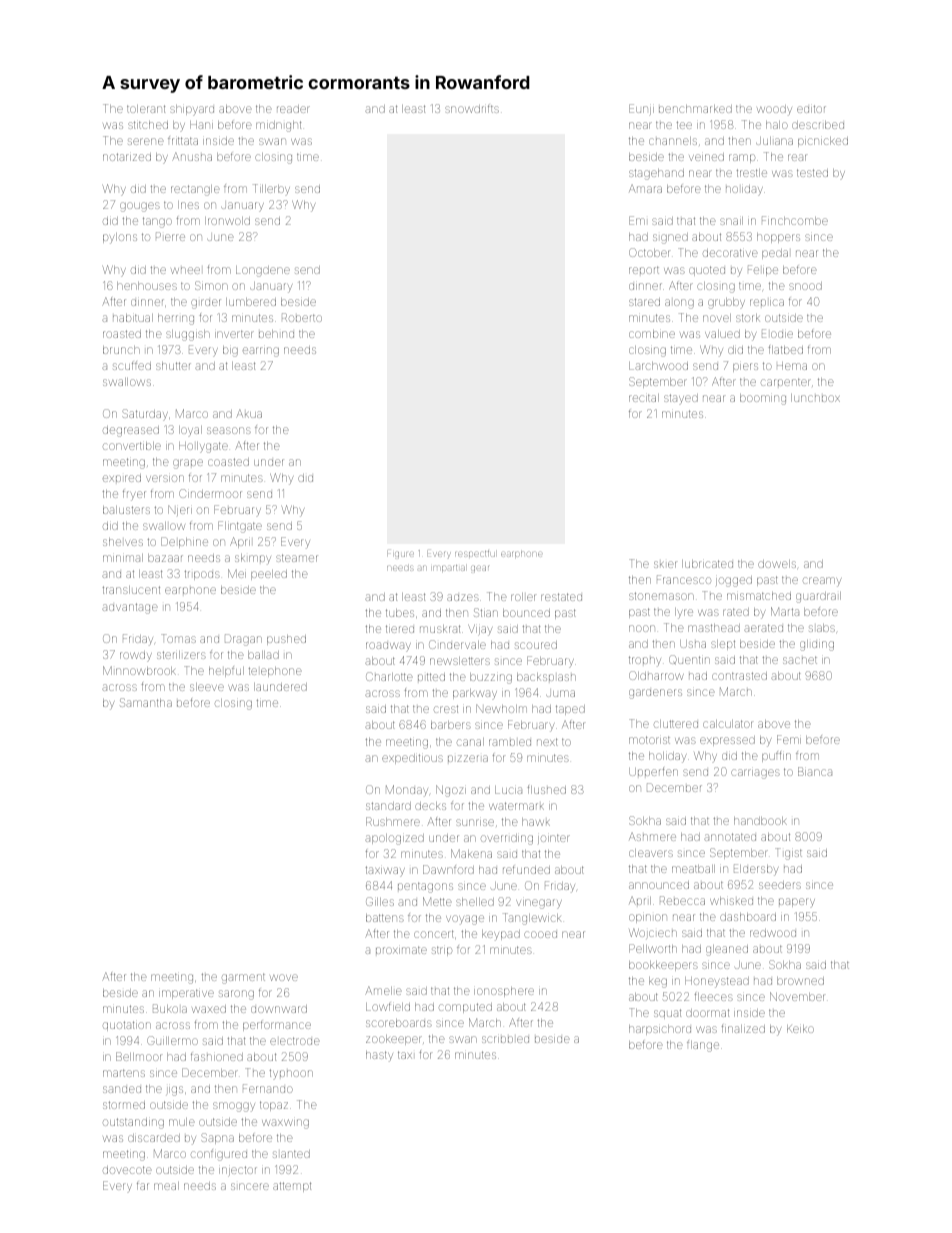 This image has height=1233, width=952. Describe the element at coordinates (385, 918) in the image. I see `battens` at that location.
